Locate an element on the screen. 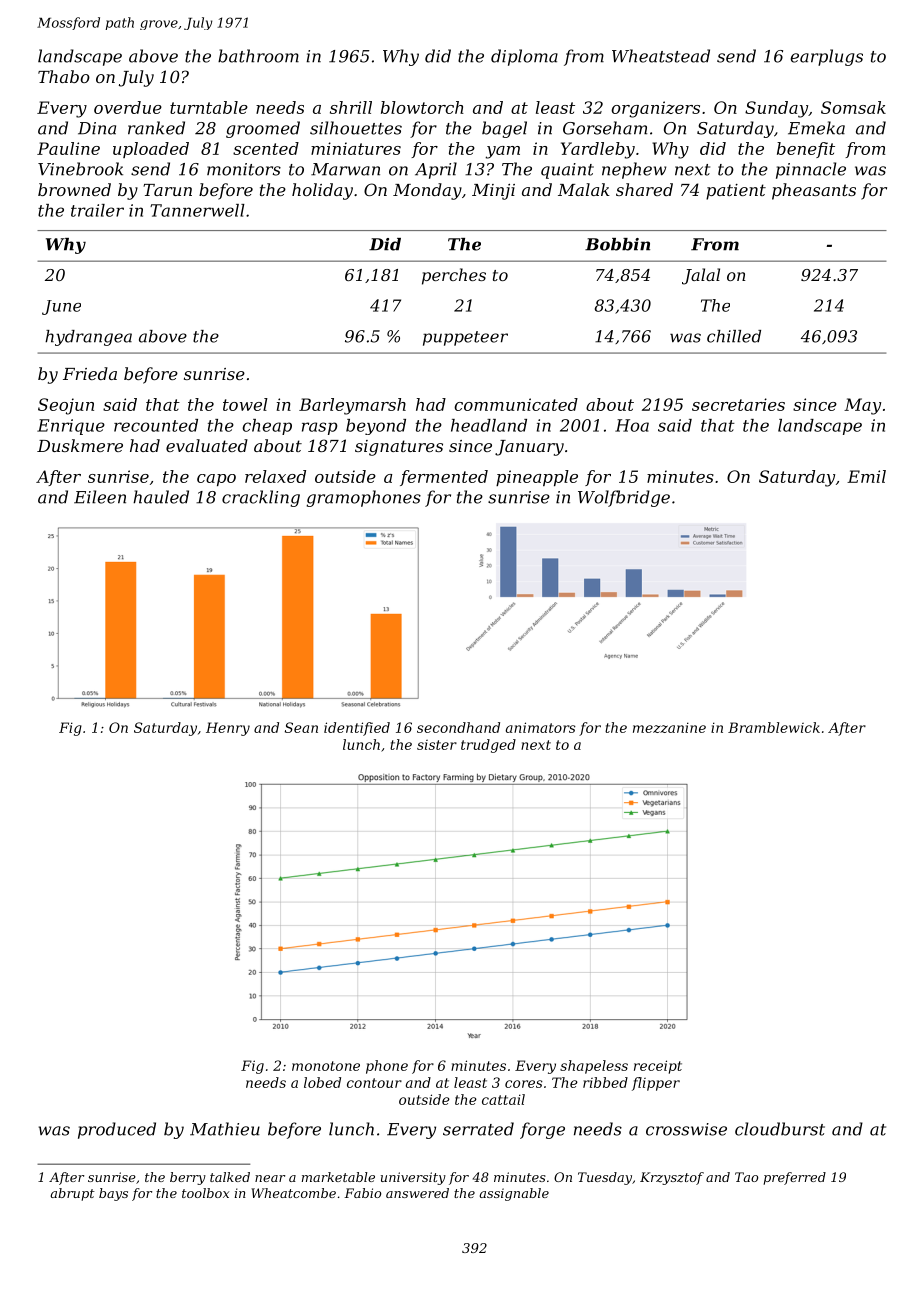 The width and height of the screenshot is (924, 1308). abrupt is located at coordinates (72, 1194).
